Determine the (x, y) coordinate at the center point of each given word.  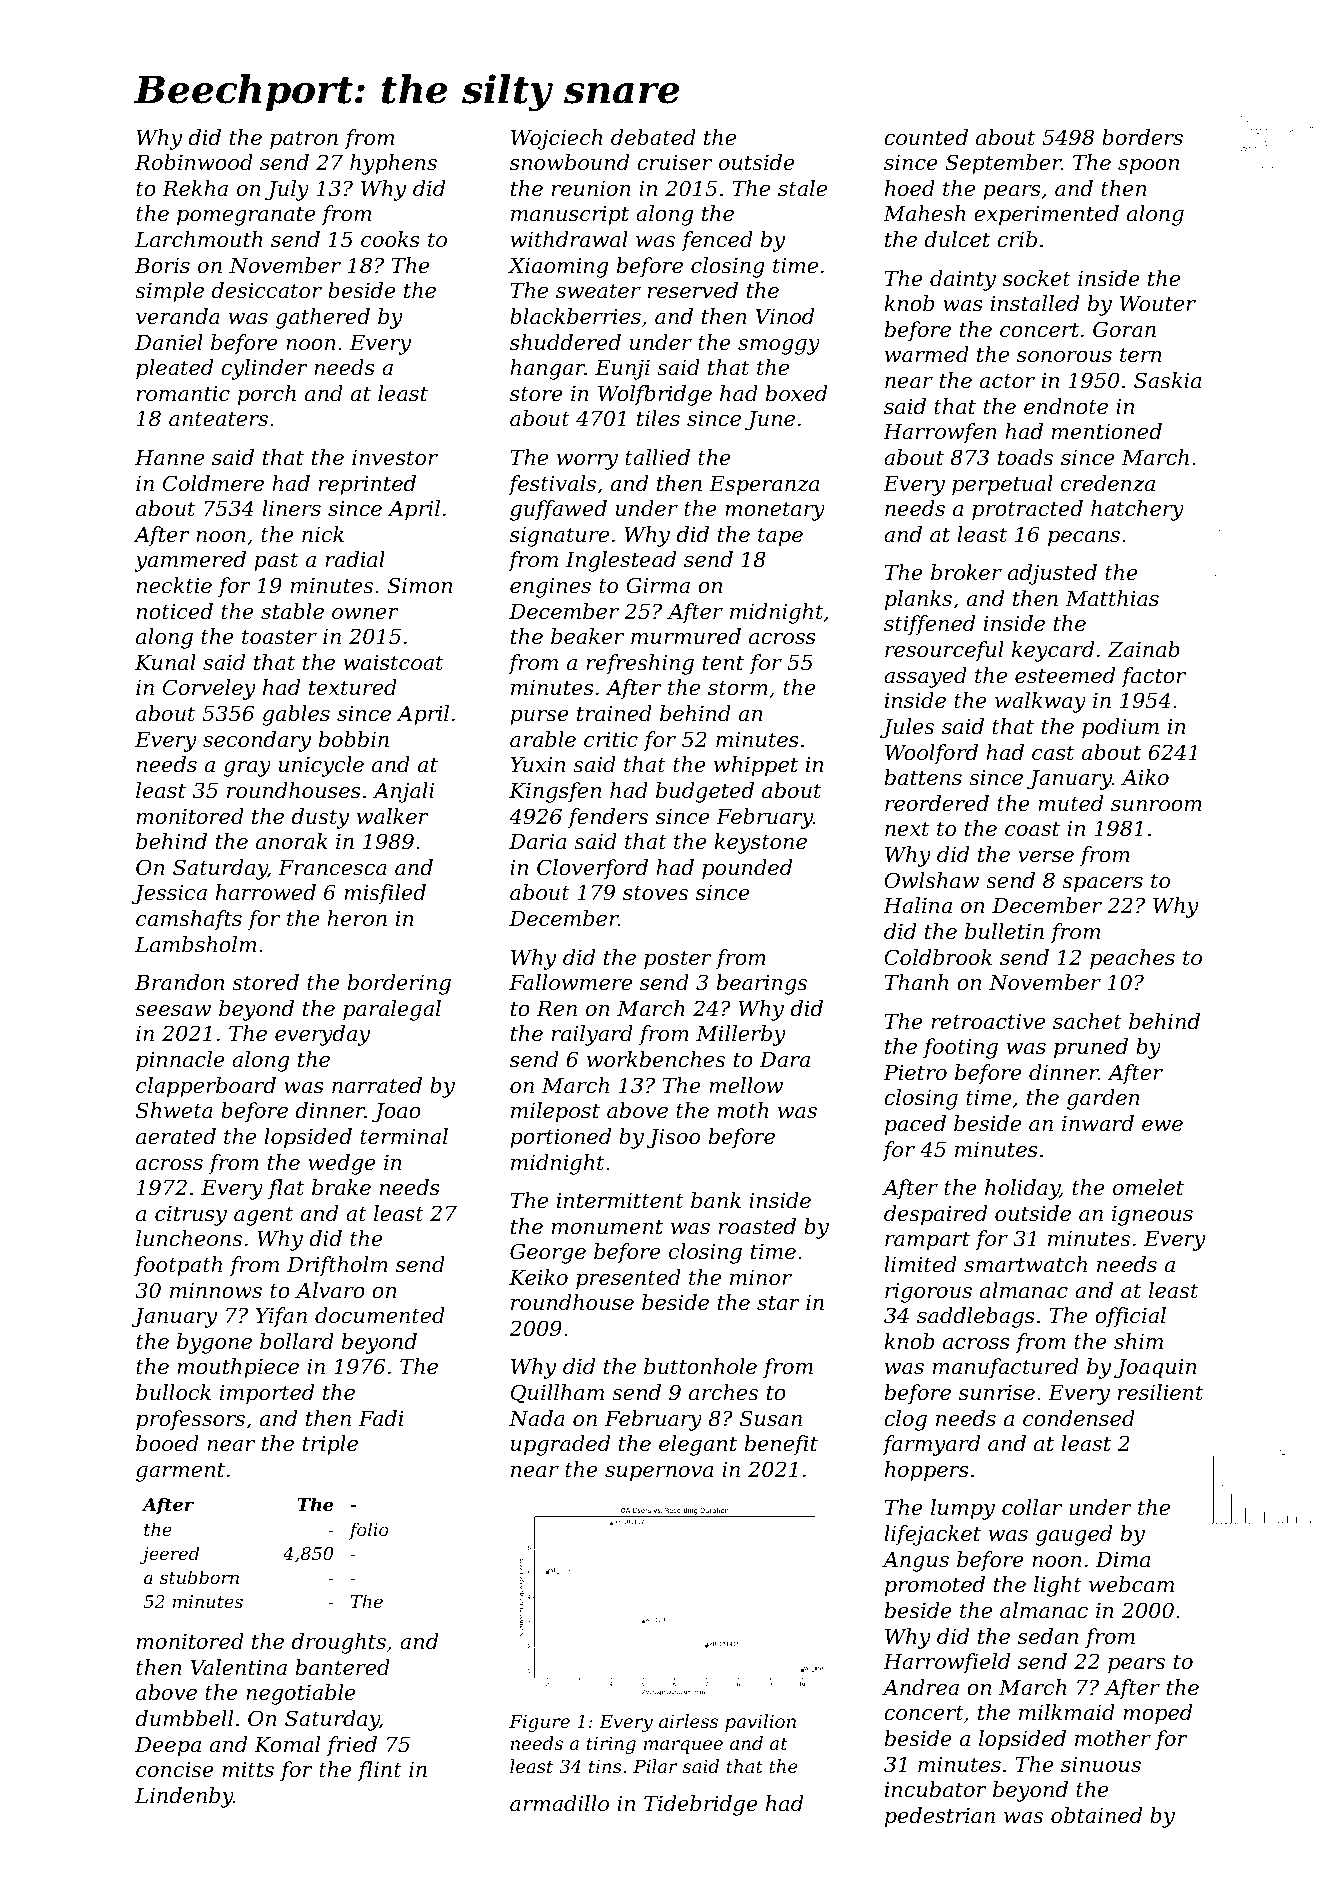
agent (264, 1216)
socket (1037, 278)
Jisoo (673, 1139)
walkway (1040, 702)
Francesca (332, 868)
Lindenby (184, 1797)
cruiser (674, 162)
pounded (747, 869)
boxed (796, 393)
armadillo (559, 1803)
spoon (1148, 167)
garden (1103, 1099)
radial (355, 559)
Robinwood (194, 162)
